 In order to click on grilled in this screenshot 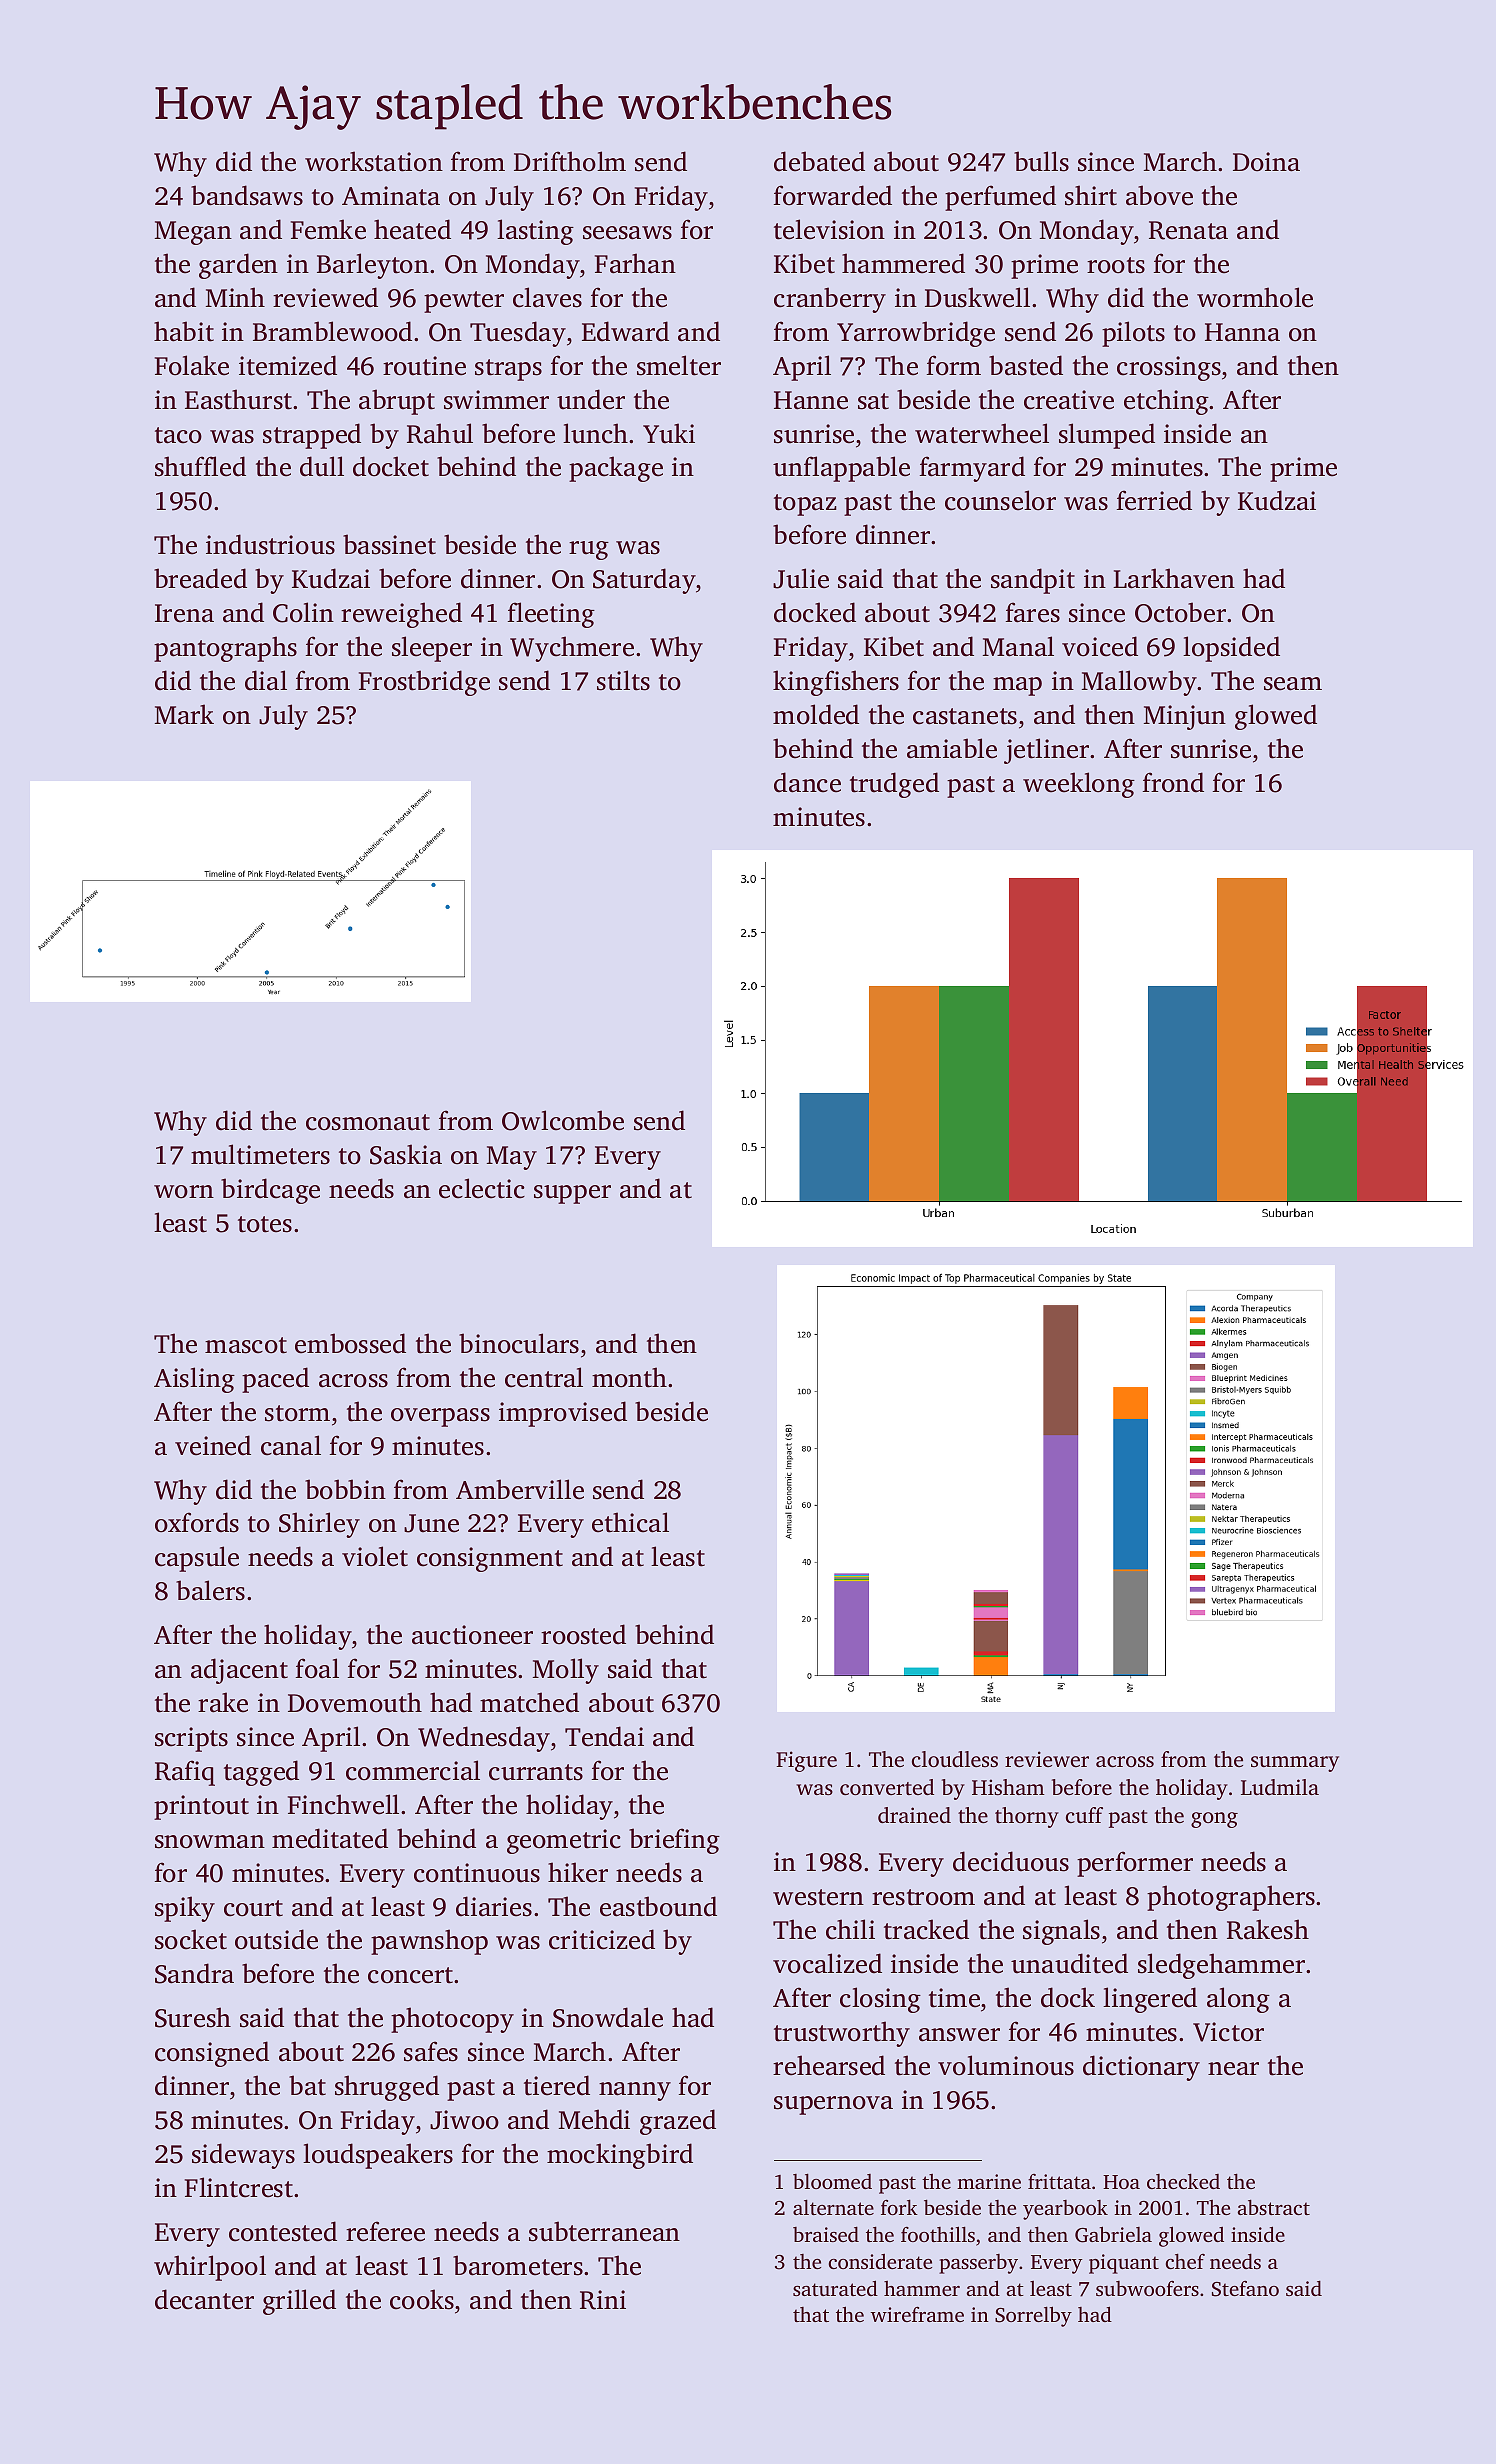, I will do `click(299, 2302)`.
